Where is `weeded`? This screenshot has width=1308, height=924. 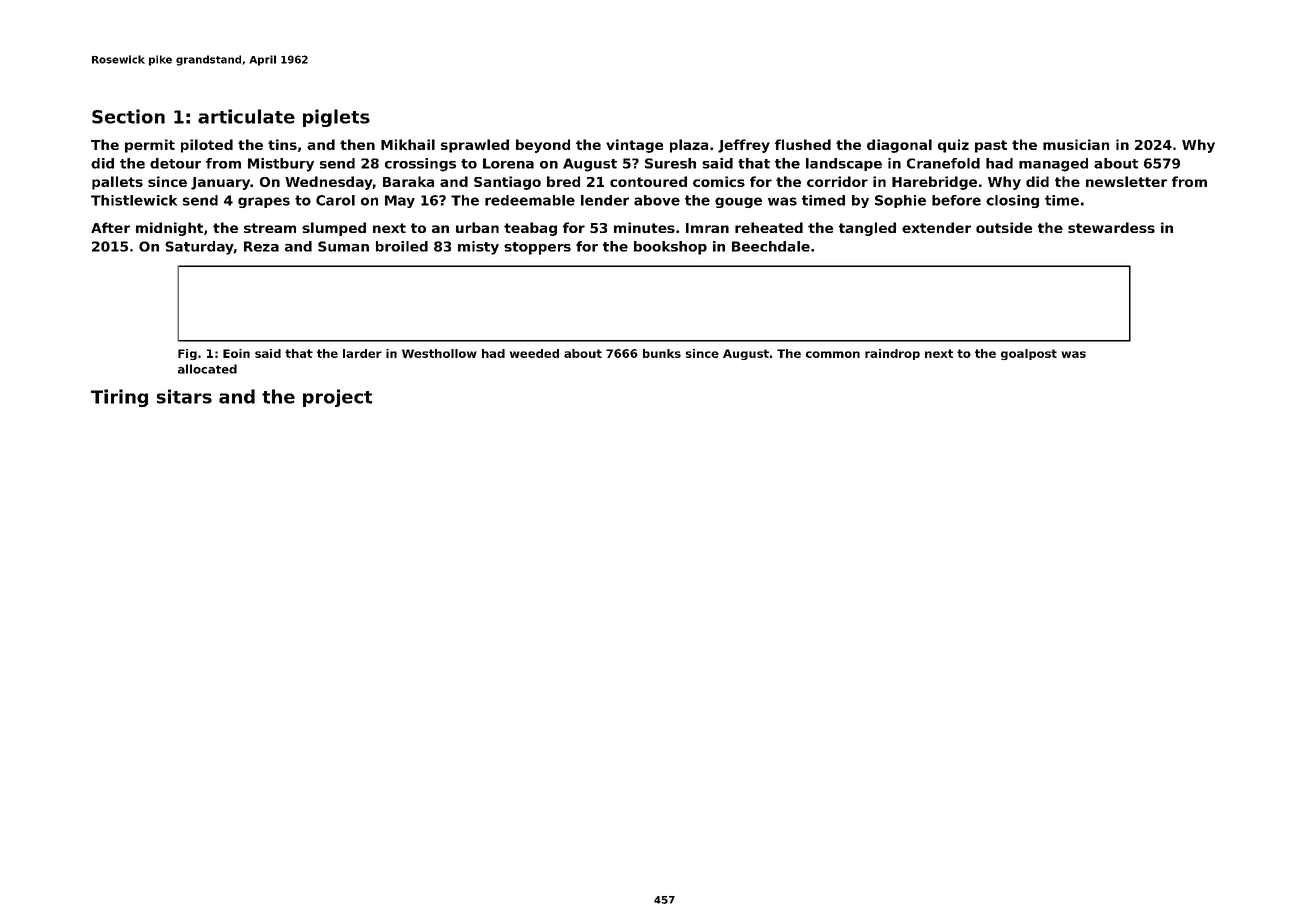
weeded is located at coordinates (534, 353).
